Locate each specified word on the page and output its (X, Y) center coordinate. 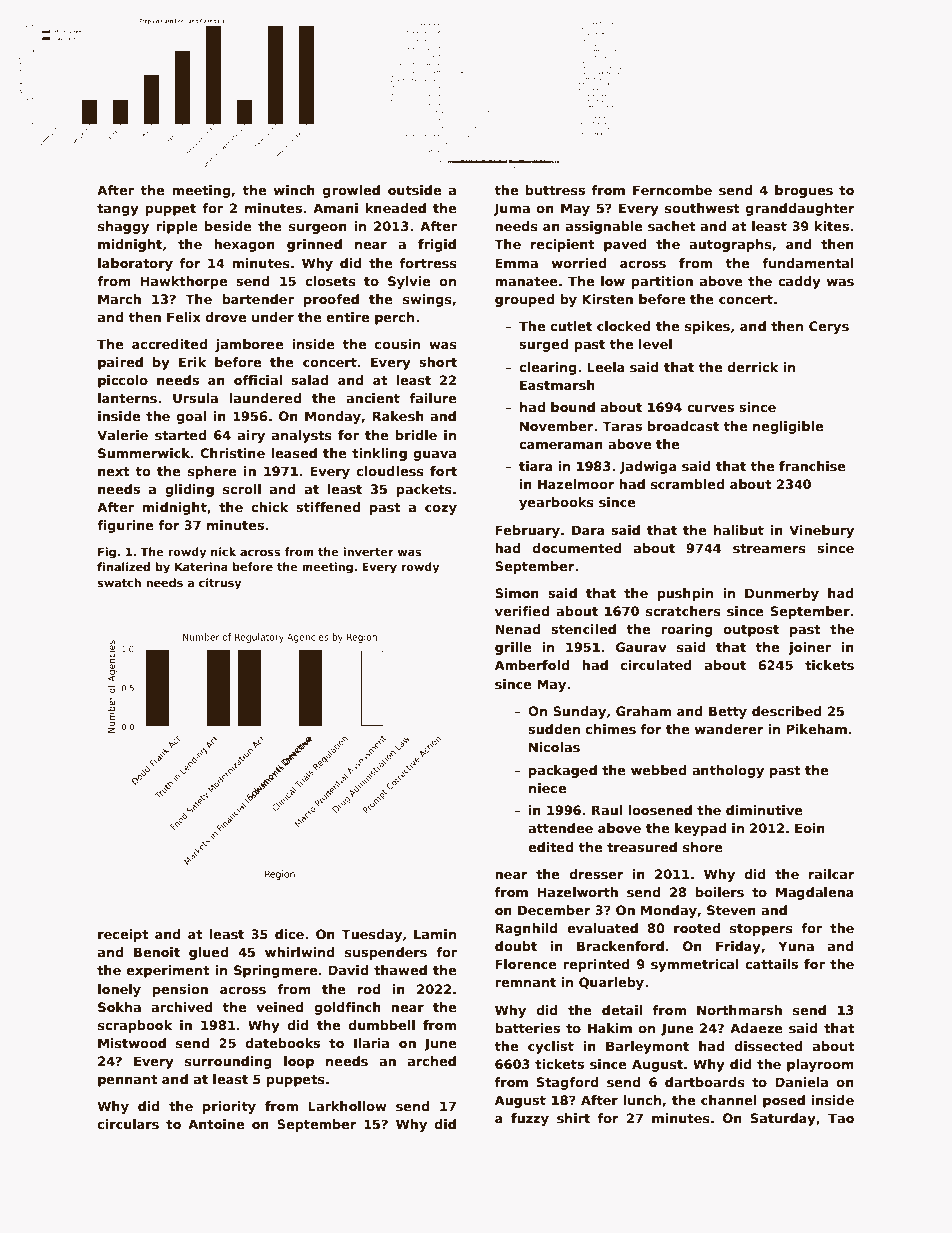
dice (289, 934)
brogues (804, 191)
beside (228, 226)
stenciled (583, 629)
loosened (660, 810)
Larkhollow (347, 1106)
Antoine (216, 1124)
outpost (751, 631)
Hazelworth (577, 892)
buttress (555, 190)
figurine (125, 526)
